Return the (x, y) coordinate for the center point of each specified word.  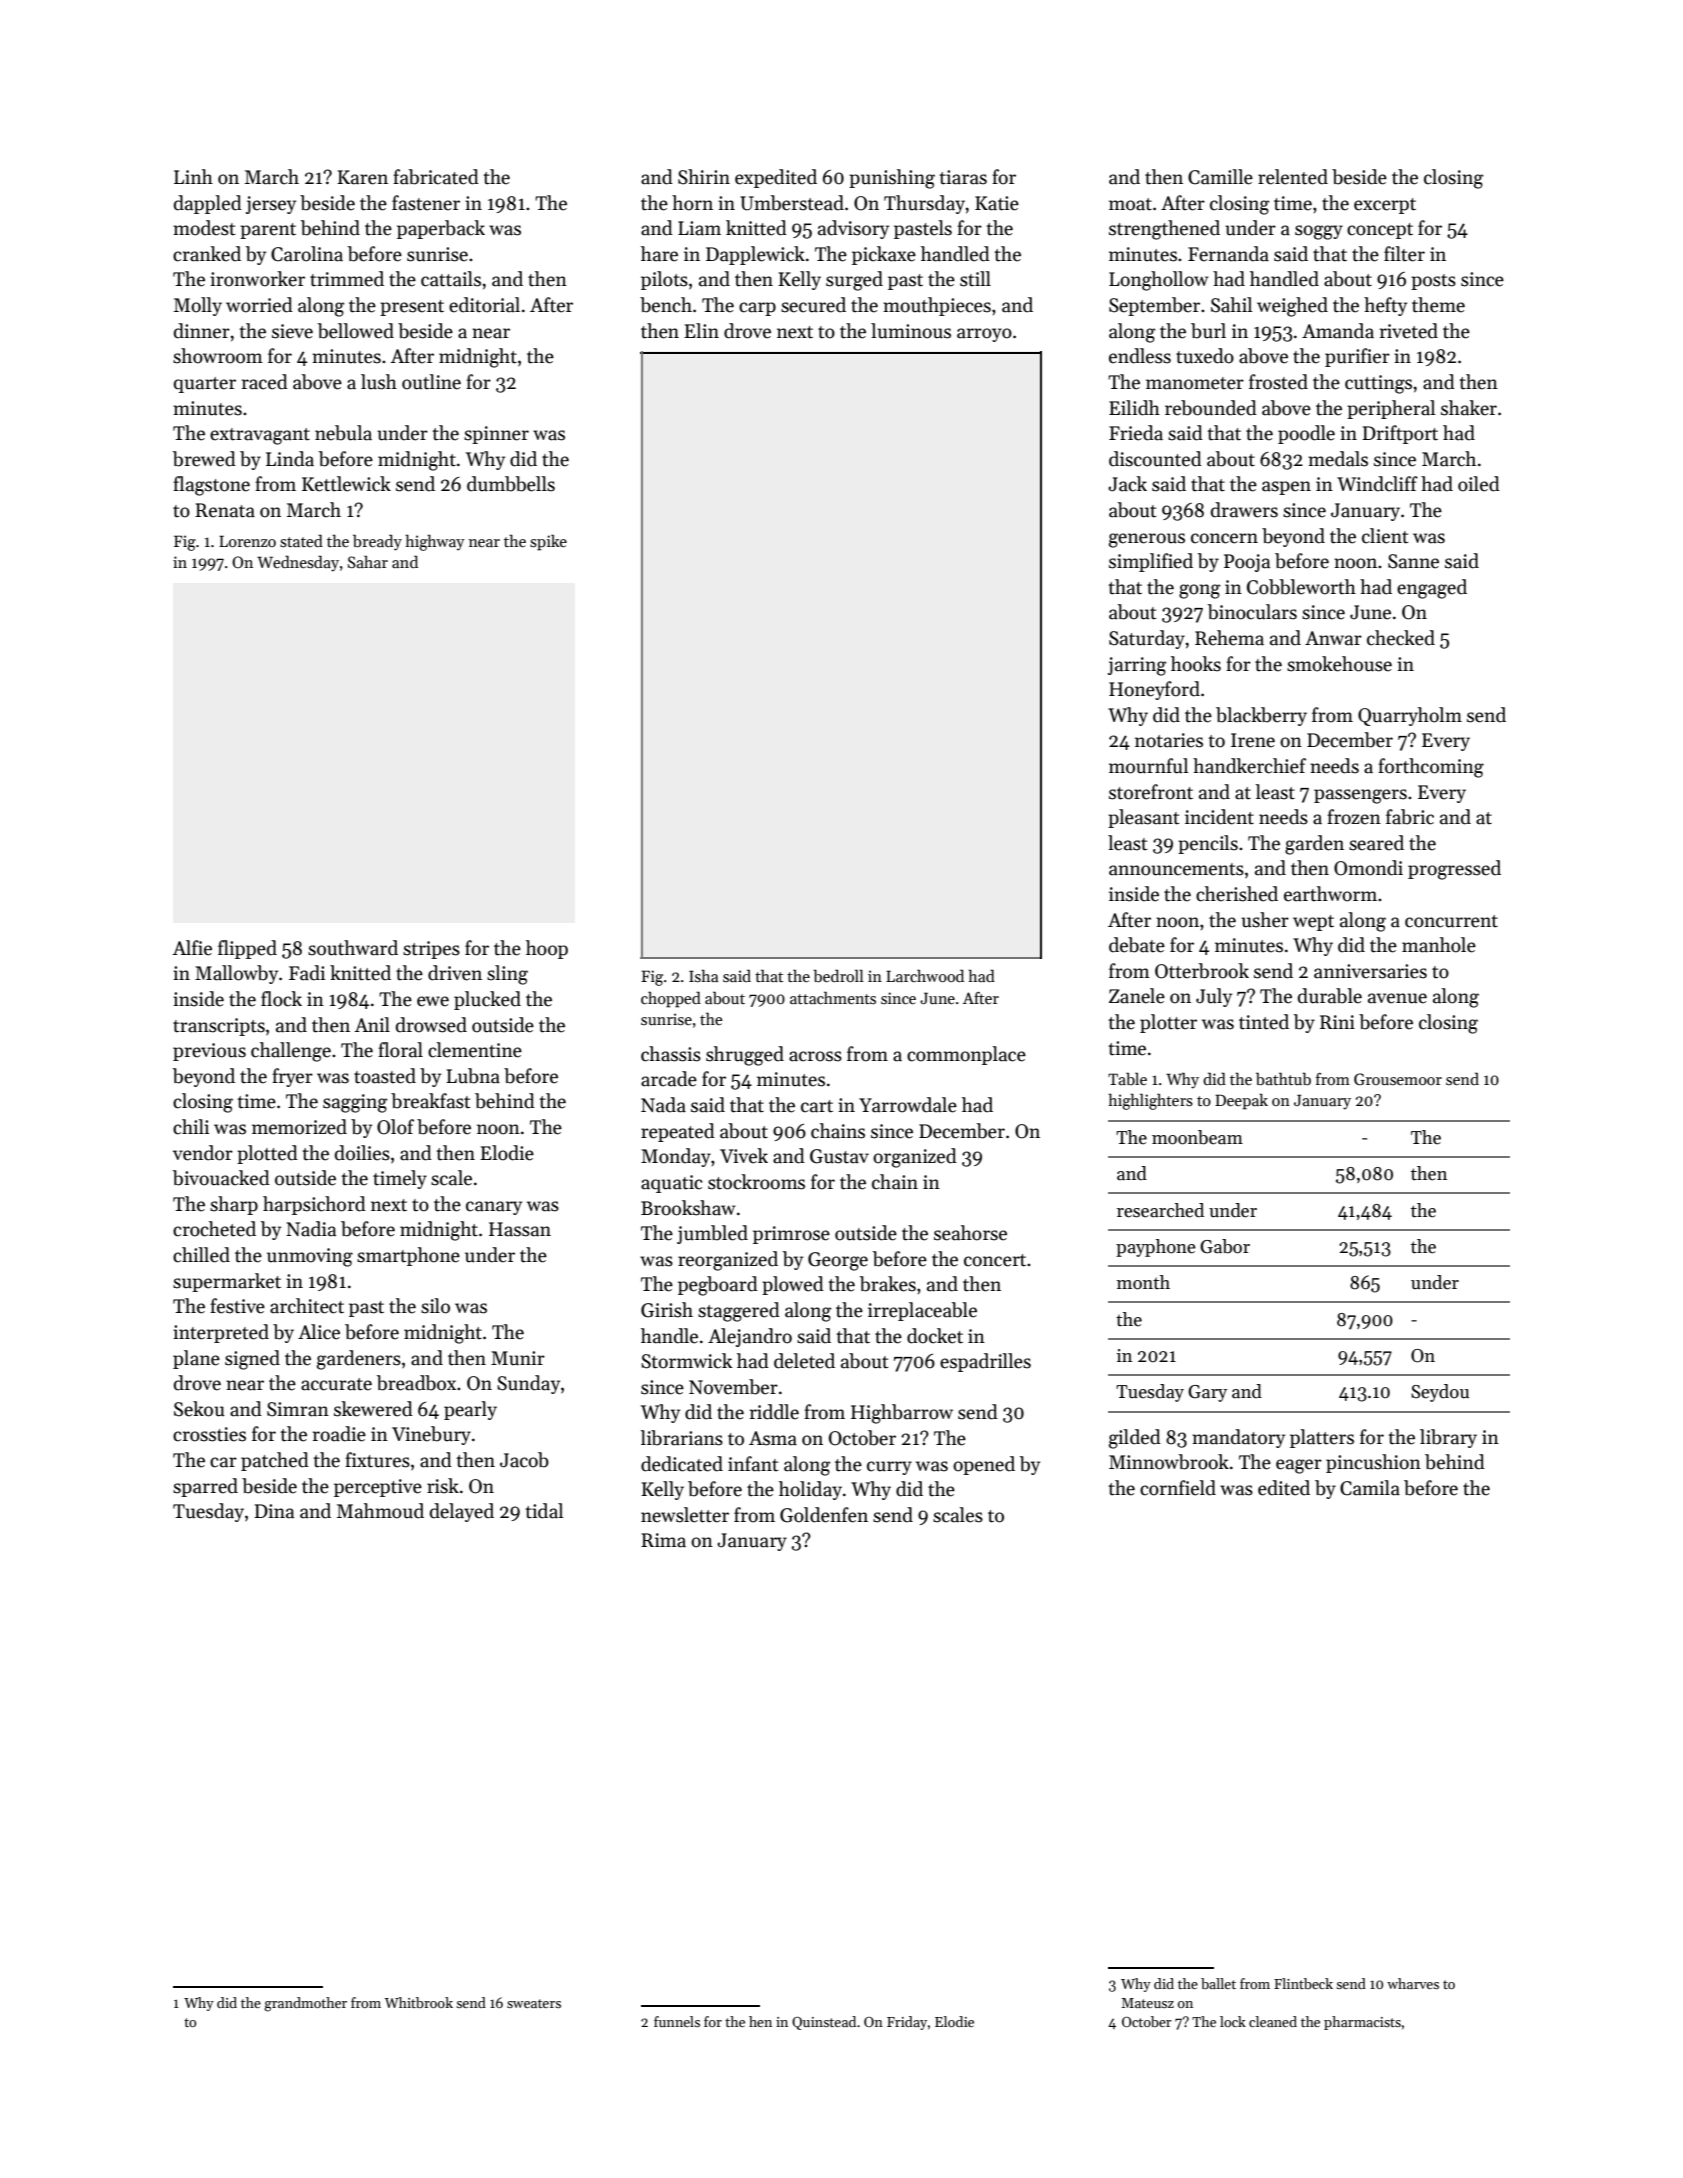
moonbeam (1197, 1137)
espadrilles (985, 1362)
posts (1433, 282)
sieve (292, 331)
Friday (907, 2023)
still (975, 279)
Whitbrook (419, 2002)
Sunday (528, 1384)
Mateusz (1147, 2003)
